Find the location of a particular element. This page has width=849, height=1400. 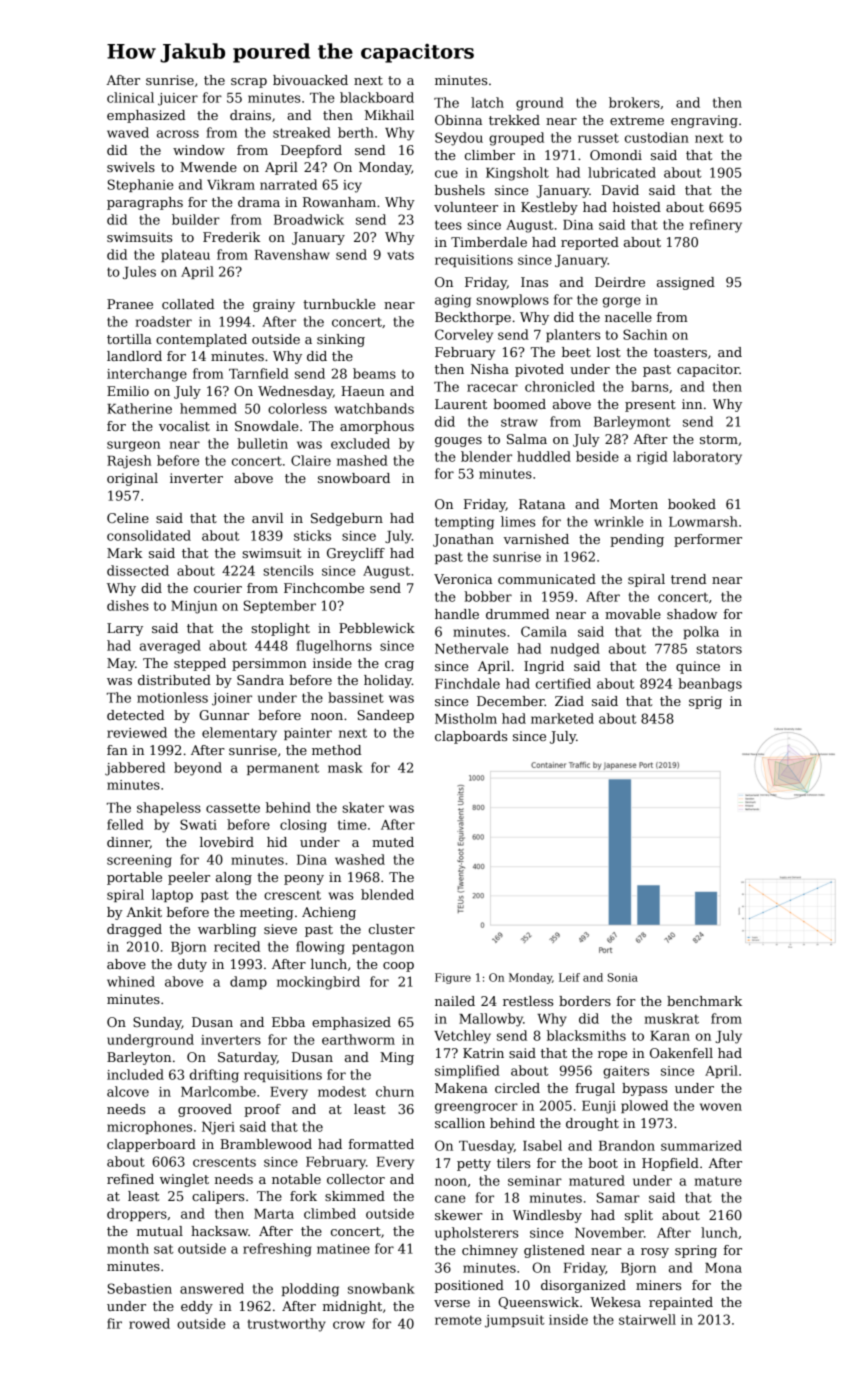

performer is located at coordinates (708, 540).
